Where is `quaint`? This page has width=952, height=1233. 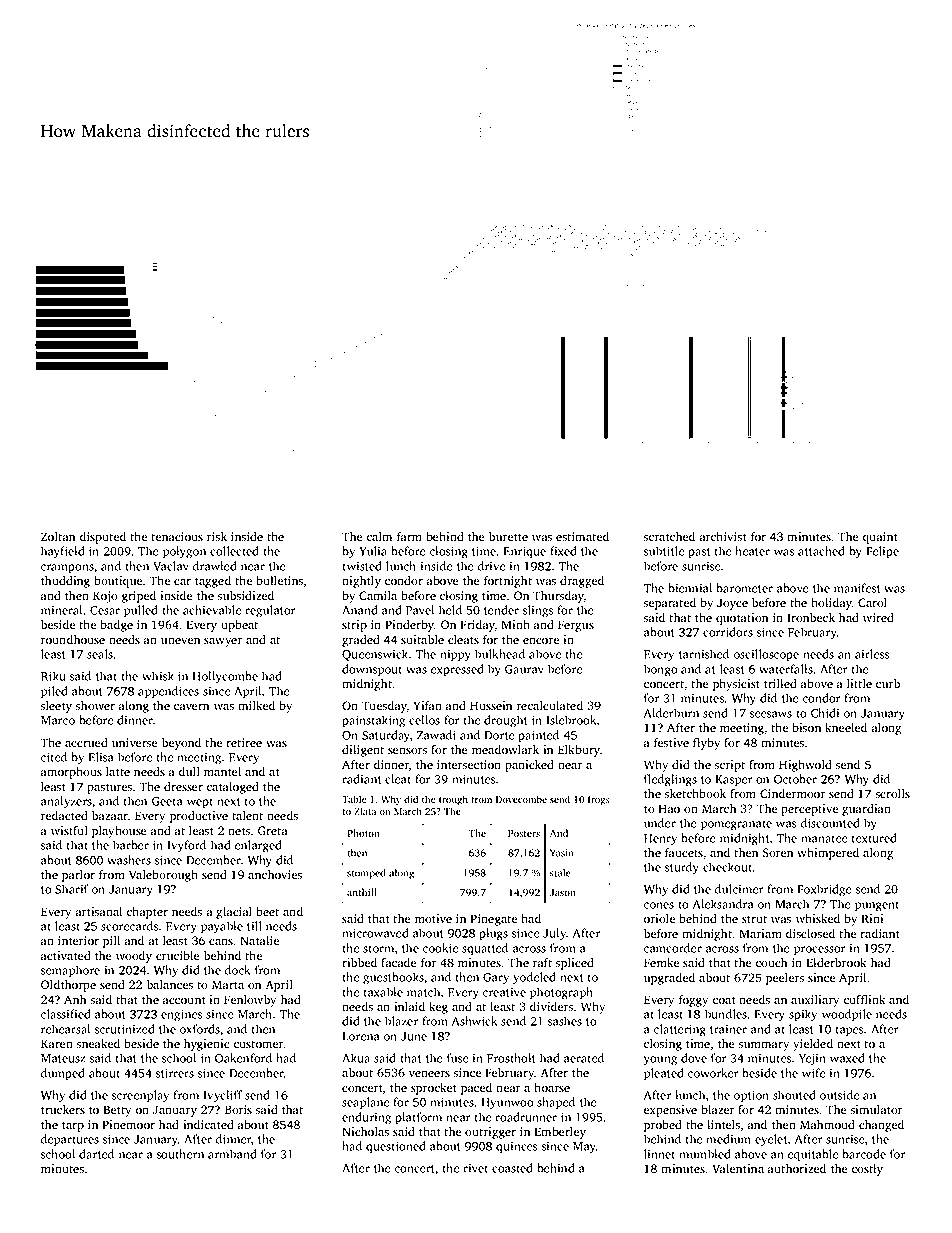 quaint is located at coordinates (880, 538).
